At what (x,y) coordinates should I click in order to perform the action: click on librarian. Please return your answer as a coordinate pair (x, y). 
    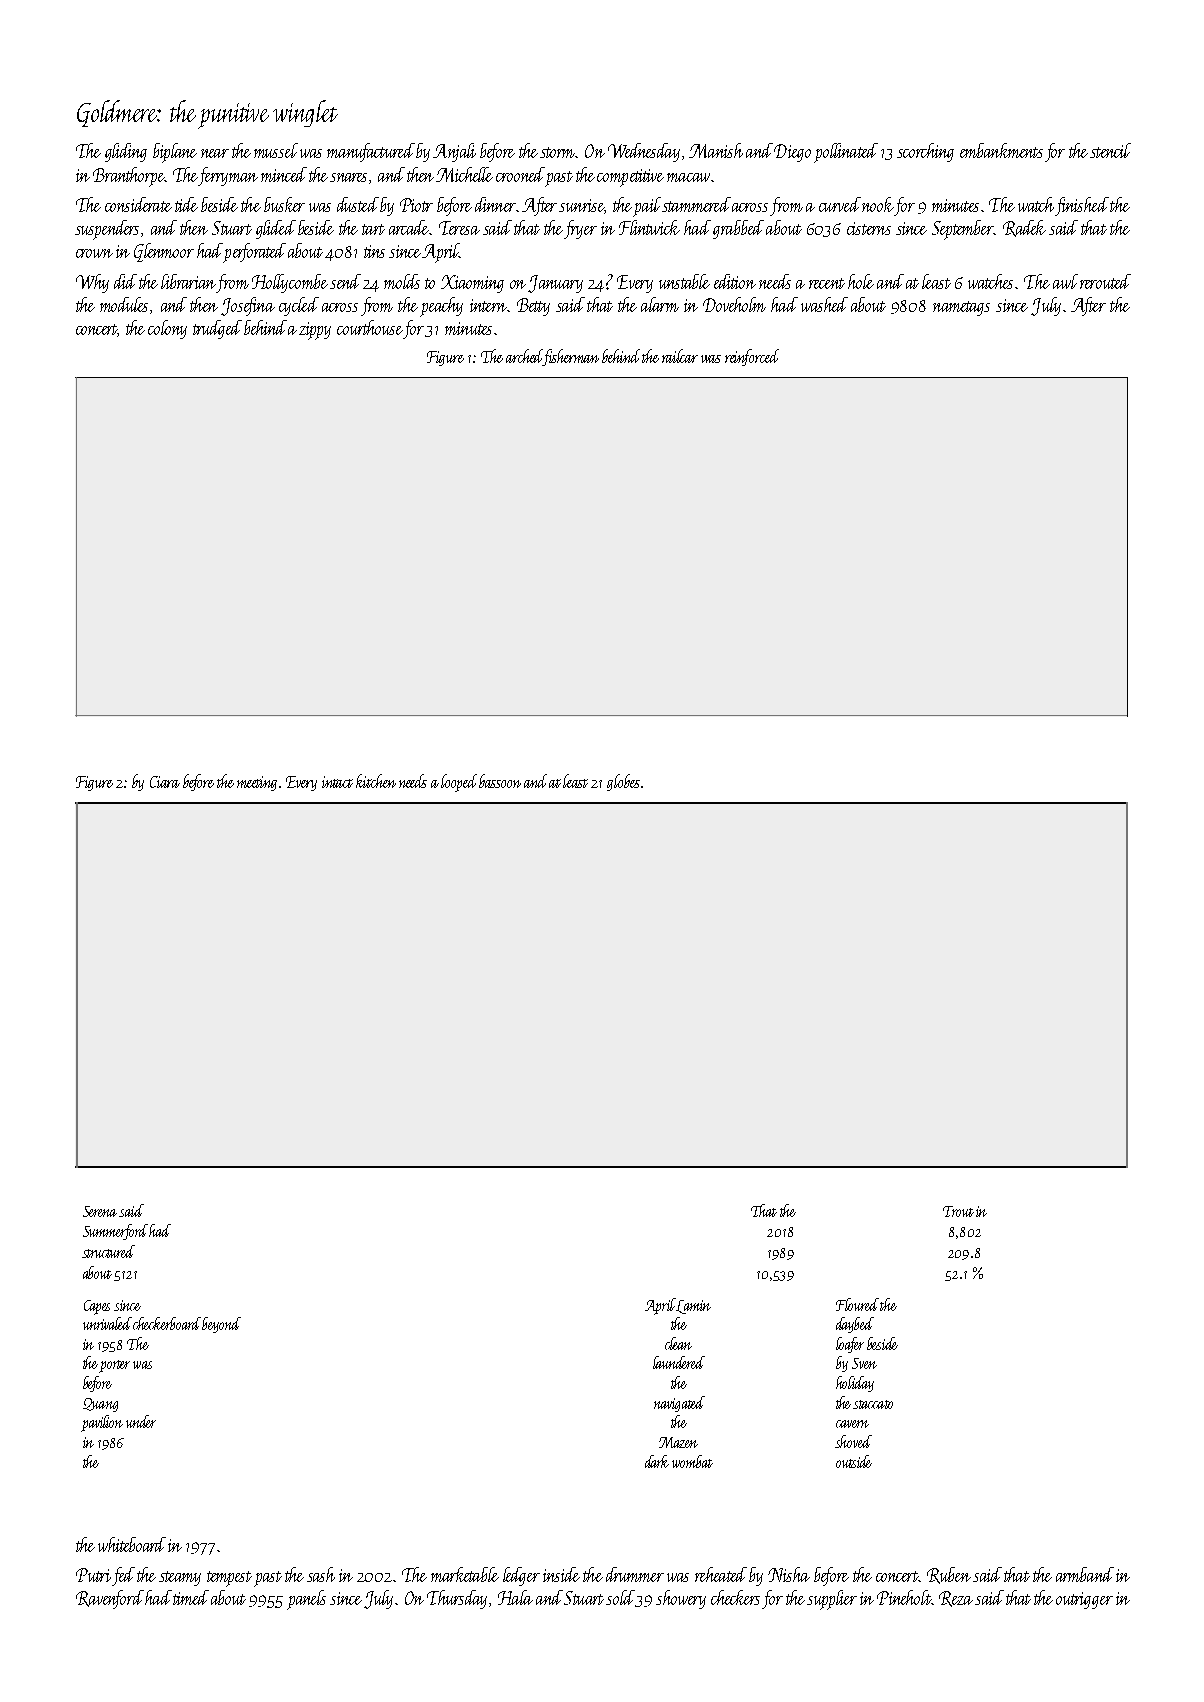
    Looking at the image, I should click on (188, 281).
